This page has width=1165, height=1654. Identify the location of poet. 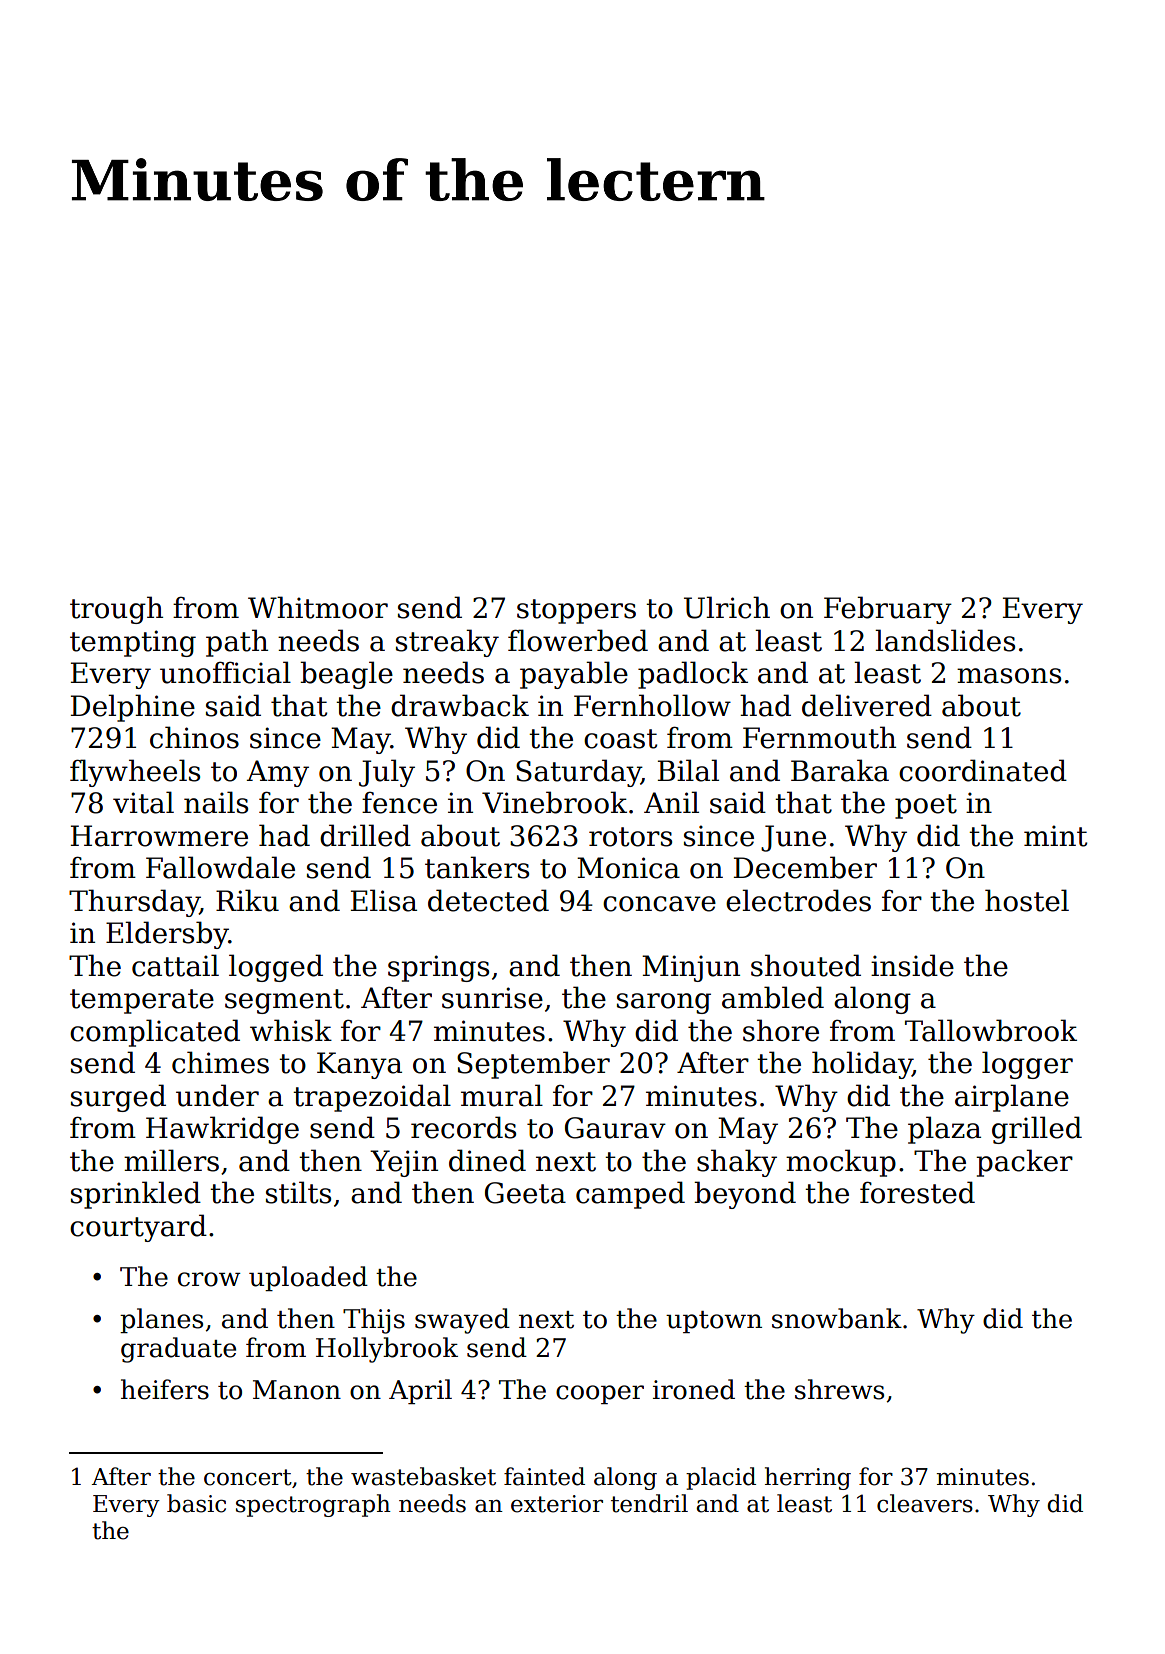
(926, 806).
